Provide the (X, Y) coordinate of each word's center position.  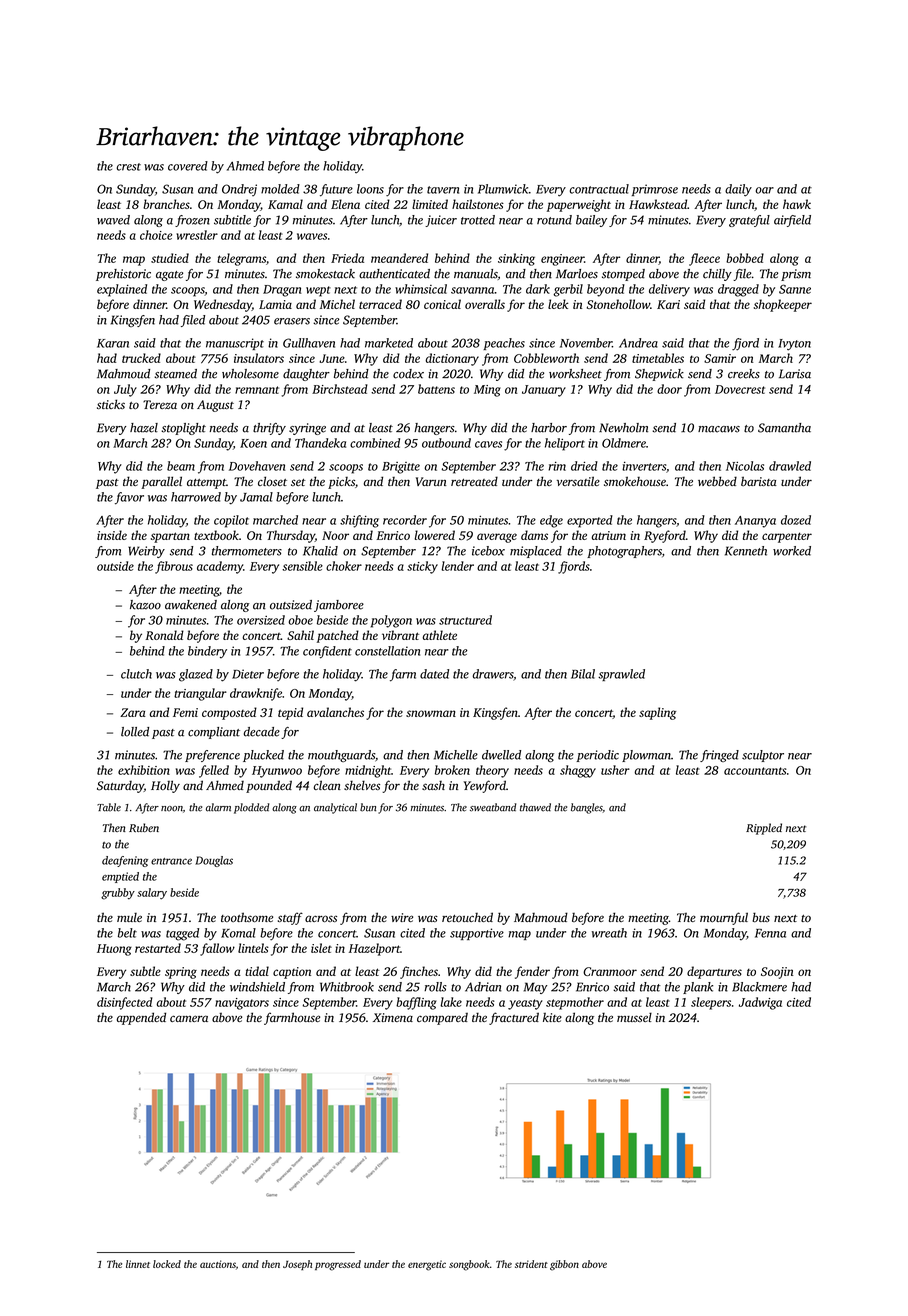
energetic (427, 1265)
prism (796, 275)
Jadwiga (760, 1003)
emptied (120, 877)
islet (321, 948)
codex (408, 374)
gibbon (564, 1265)
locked (167, 1264)
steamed (175, 374)
